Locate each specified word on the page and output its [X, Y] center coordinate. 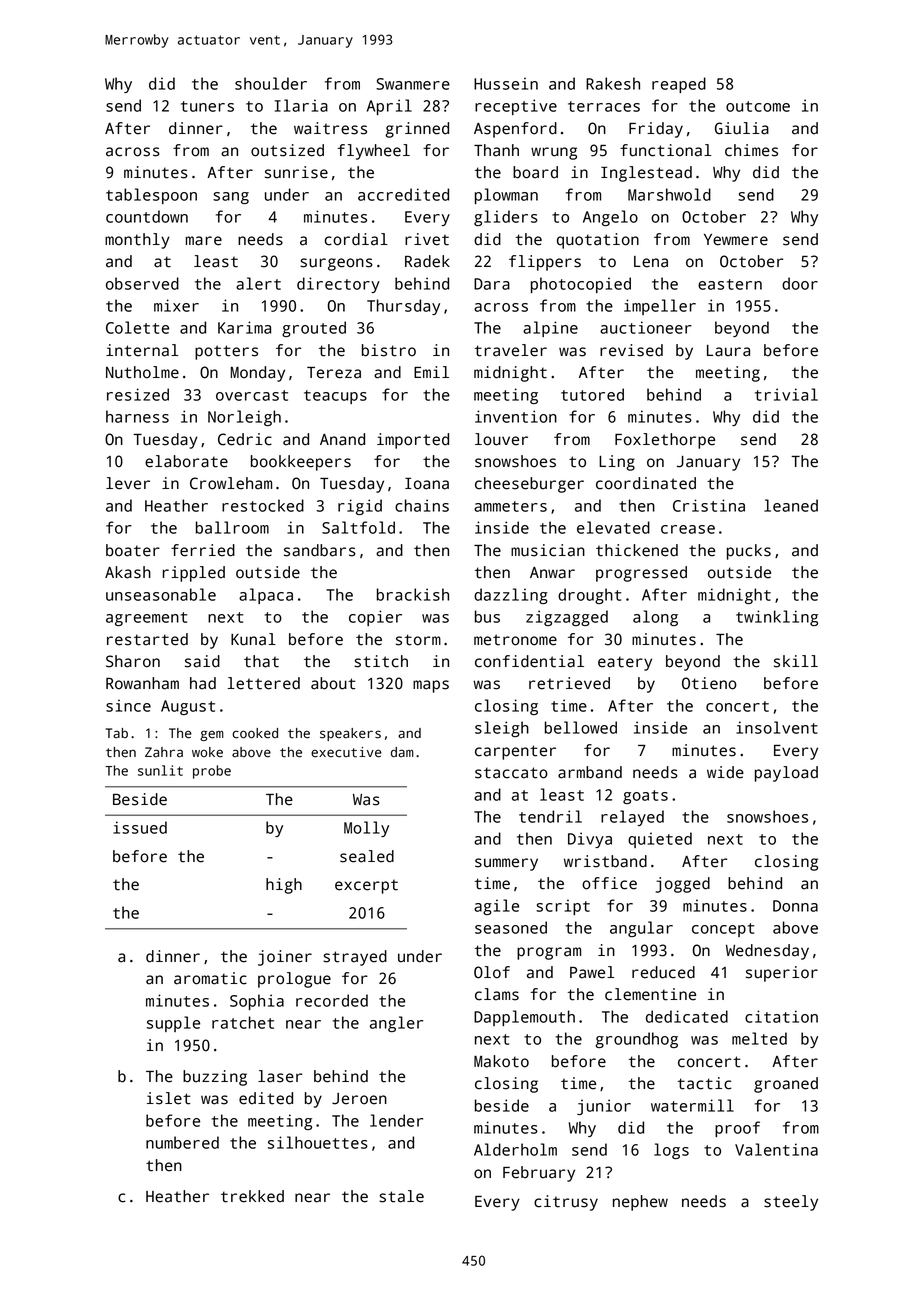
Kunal [253, 639]
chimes [751, 150]
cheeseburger [529, 485]
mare [204, 241]
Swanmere [413, 84]
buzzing [215, 1078]
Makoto [501, 1061]
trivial [786, 394]
